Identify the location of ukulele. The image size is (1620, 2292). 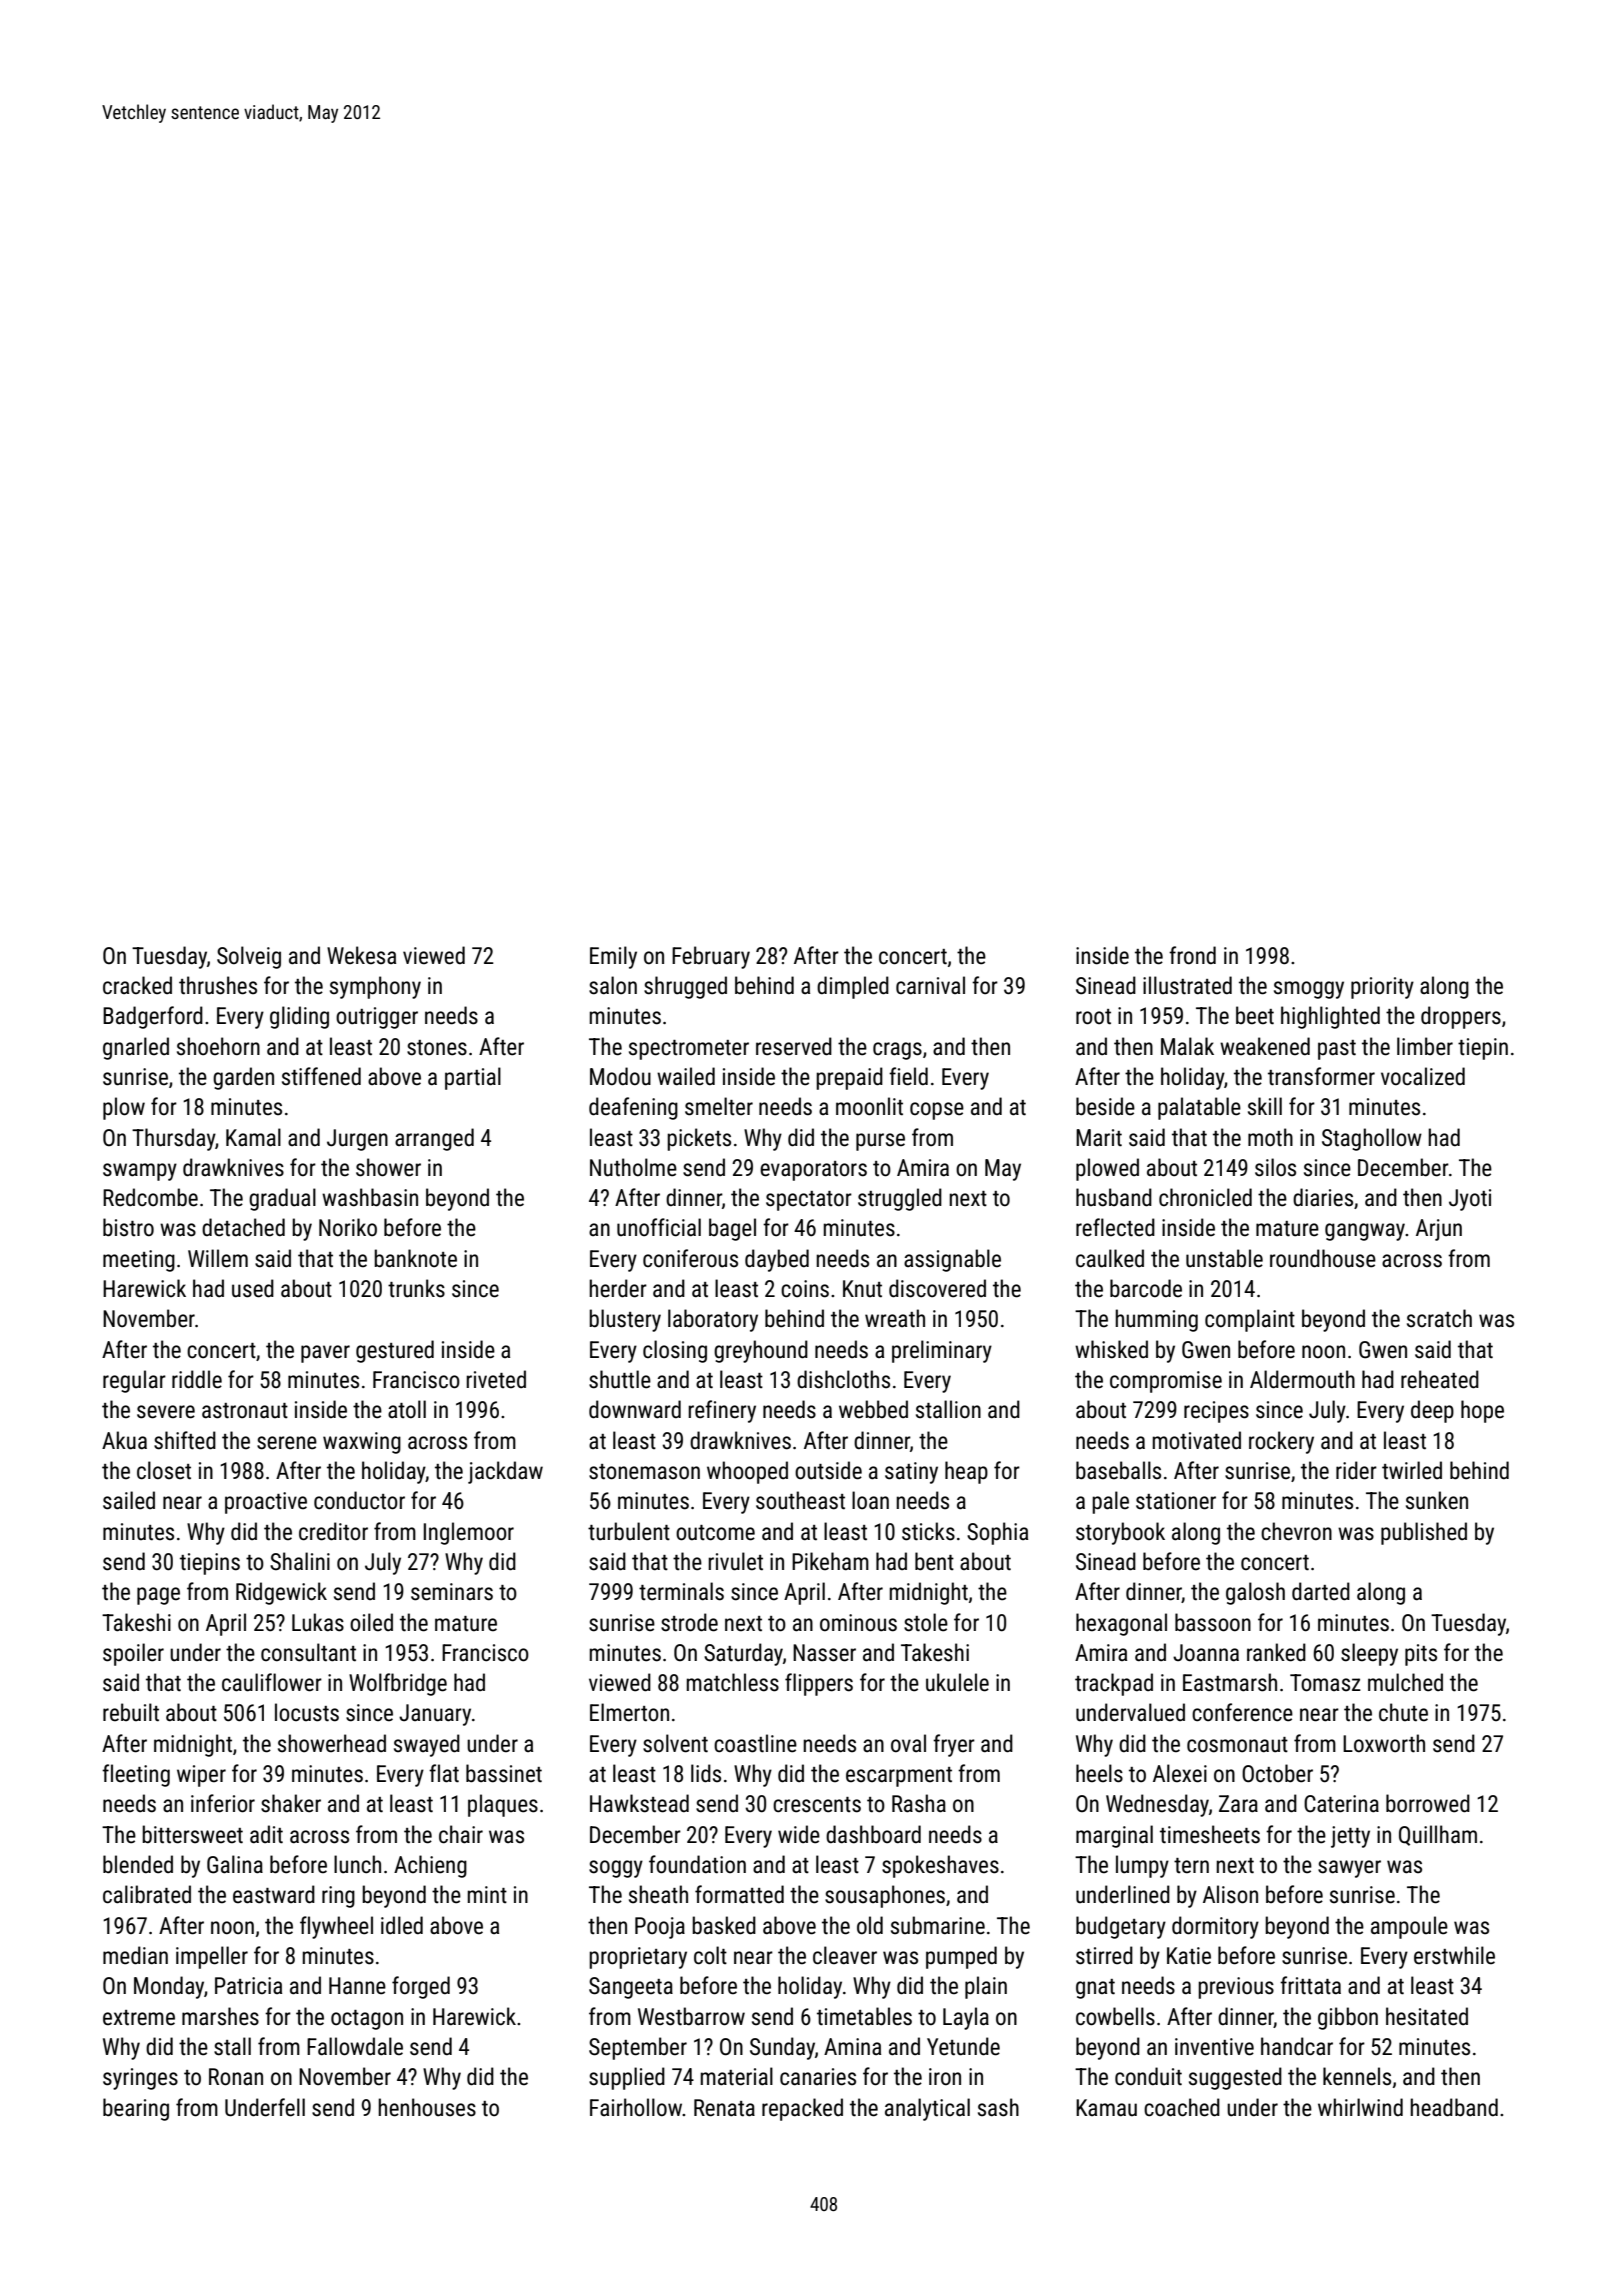
(957, 1682).
